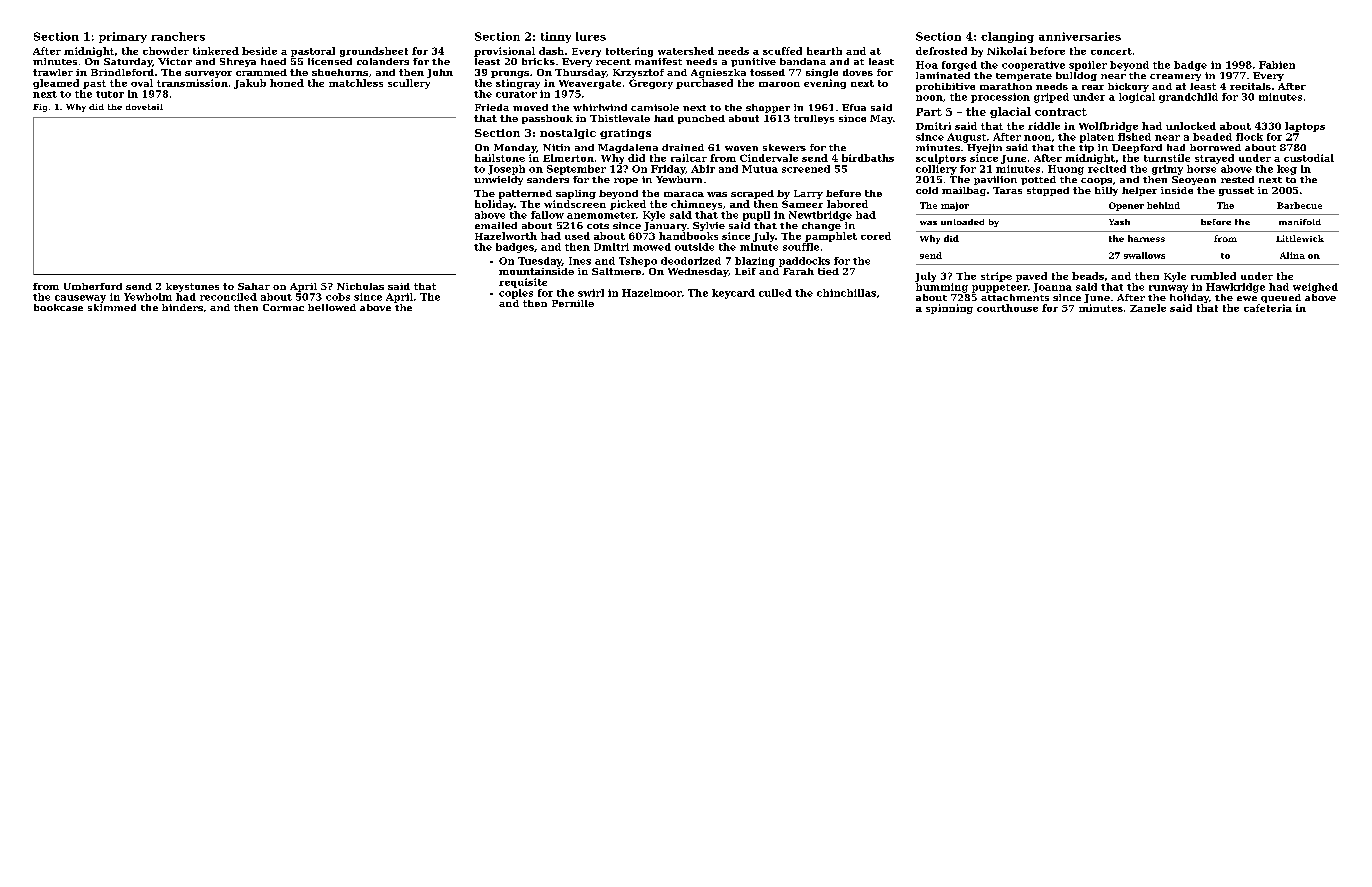 The image size is (1372, 887). I want to click on Yash, so click(1119, 222).
